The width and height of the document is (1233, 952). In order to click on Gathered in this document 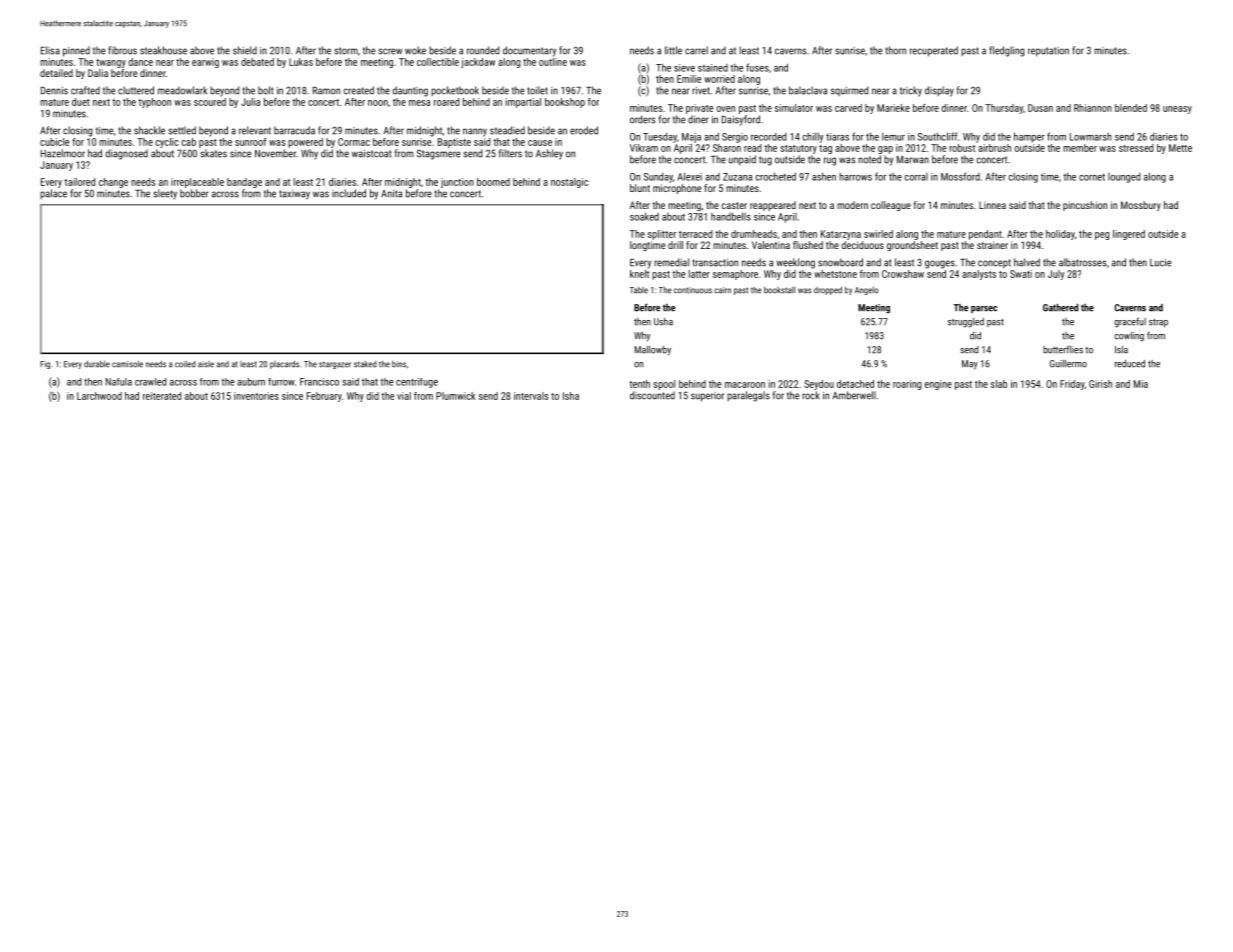, I will do `click(1060, 308)`.
